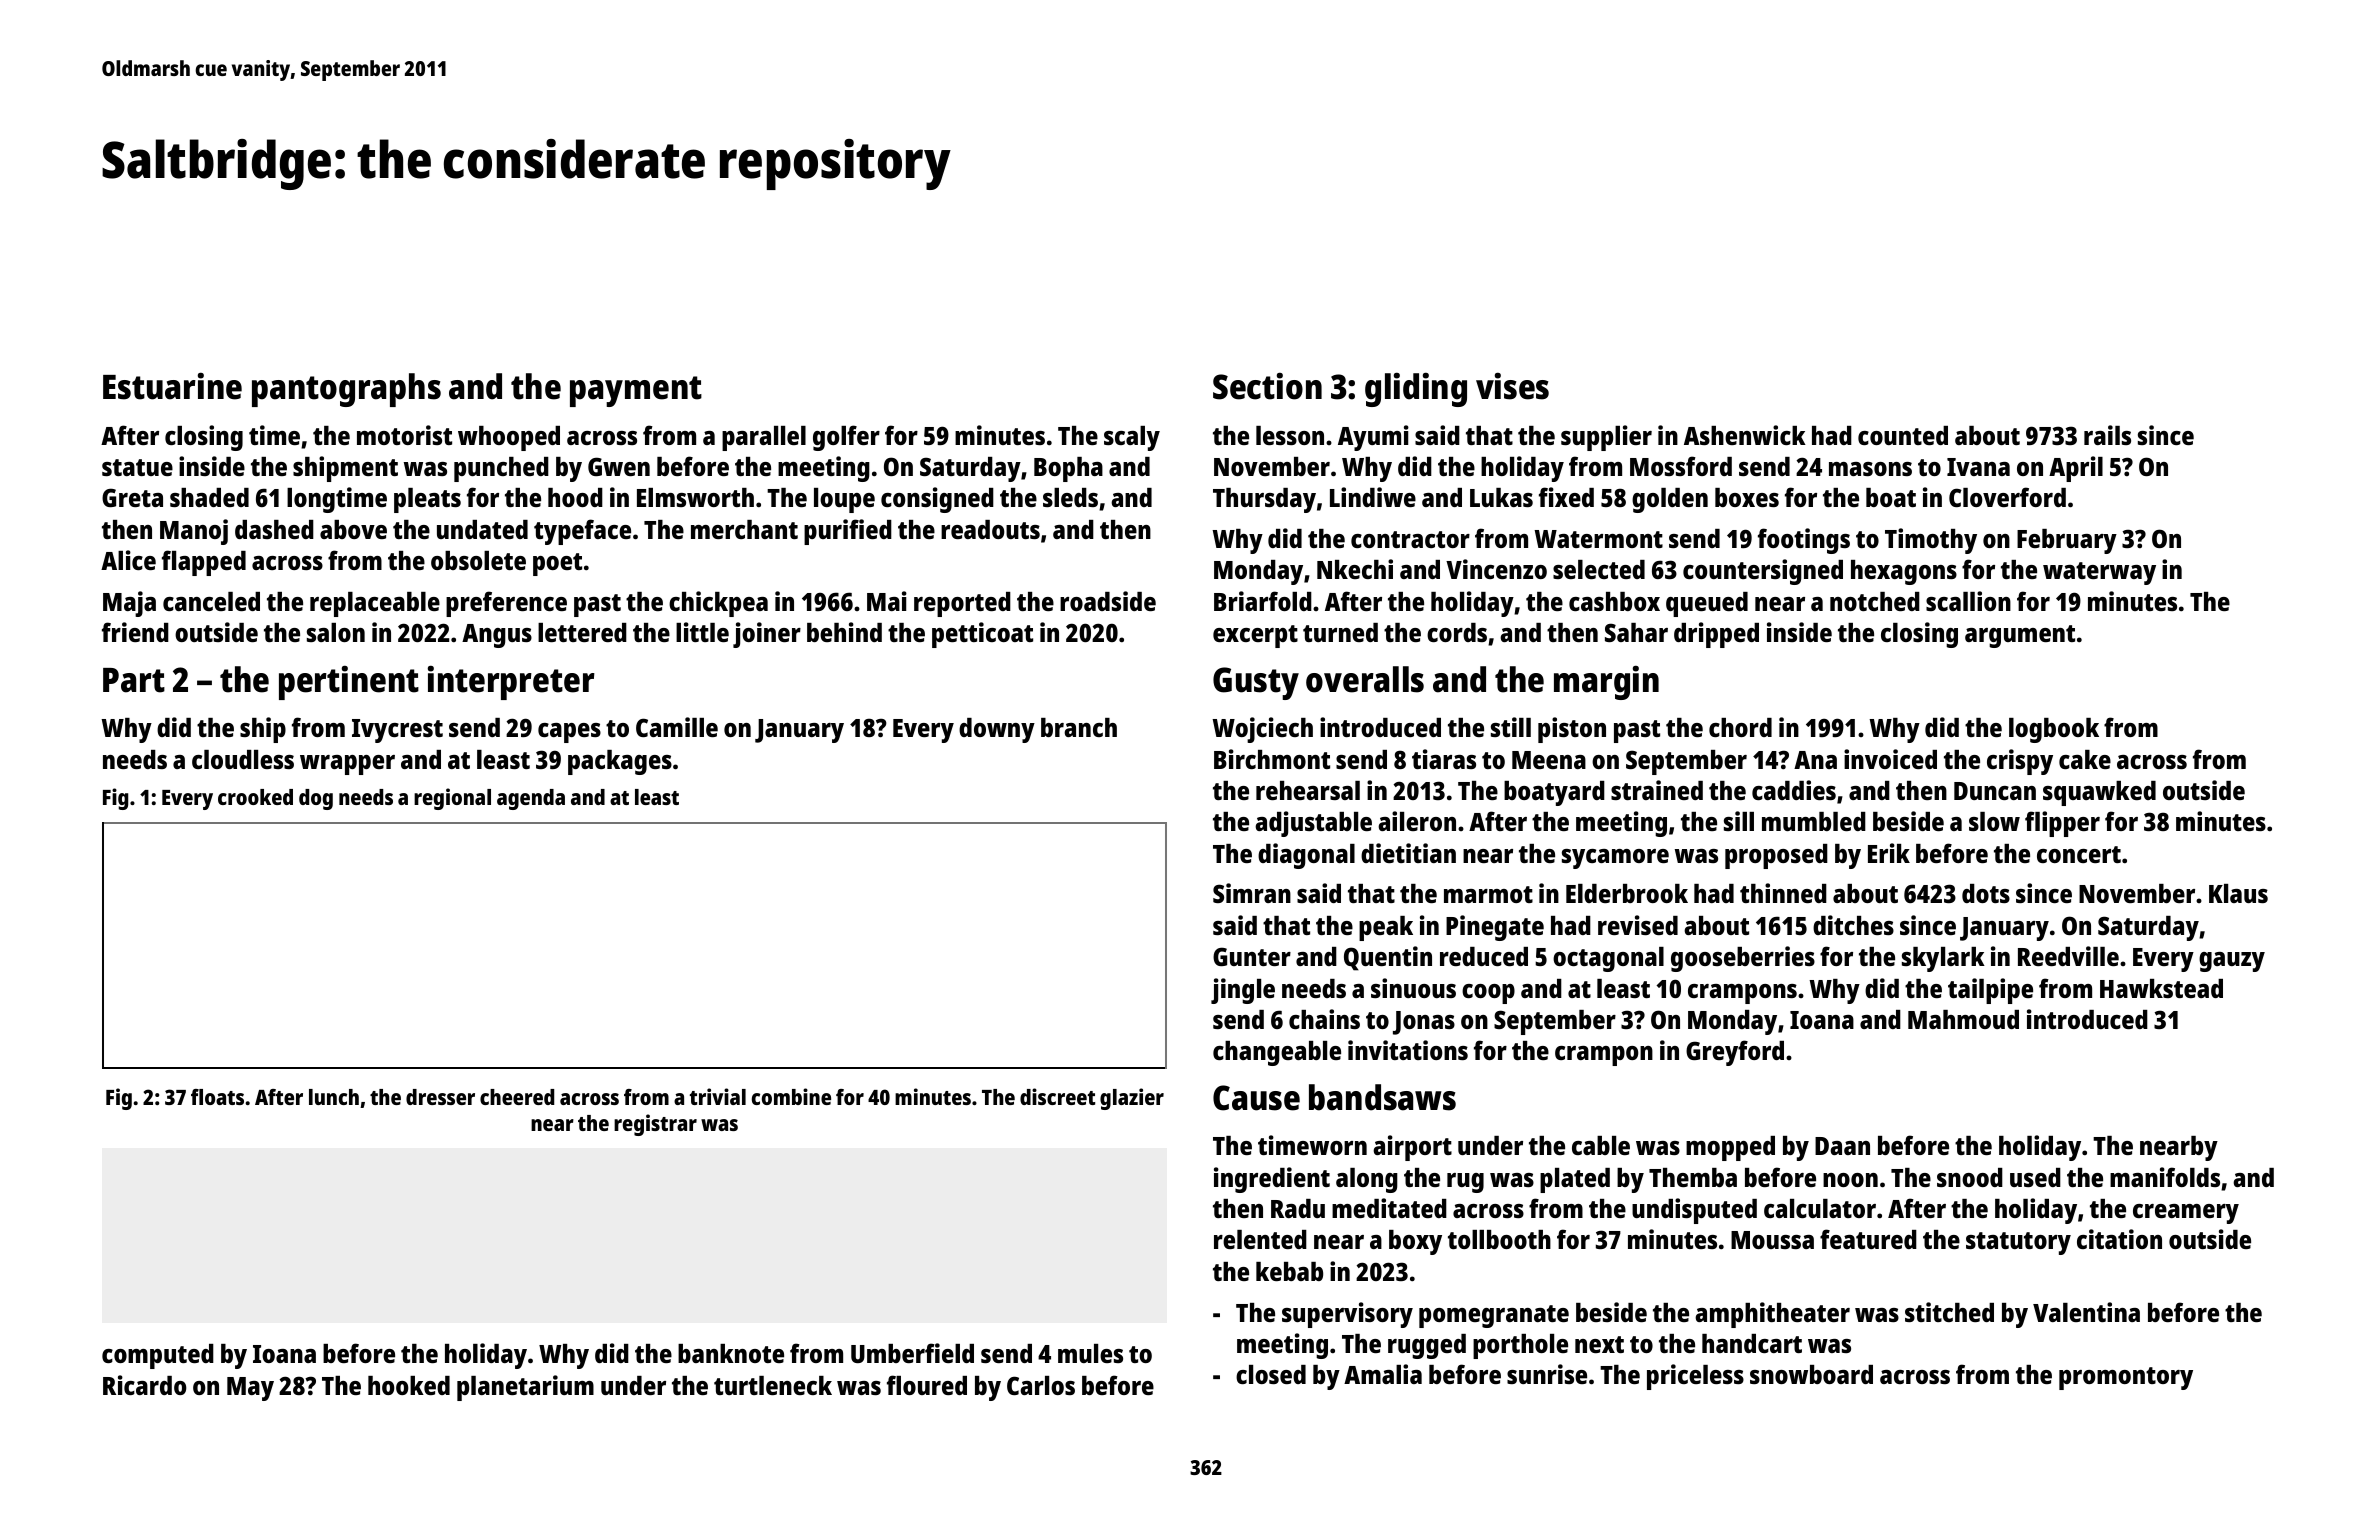  What do you see at coordinates (2126, 1378) in the image?
I see `promontory` at bounding box center [2126, 1378].
